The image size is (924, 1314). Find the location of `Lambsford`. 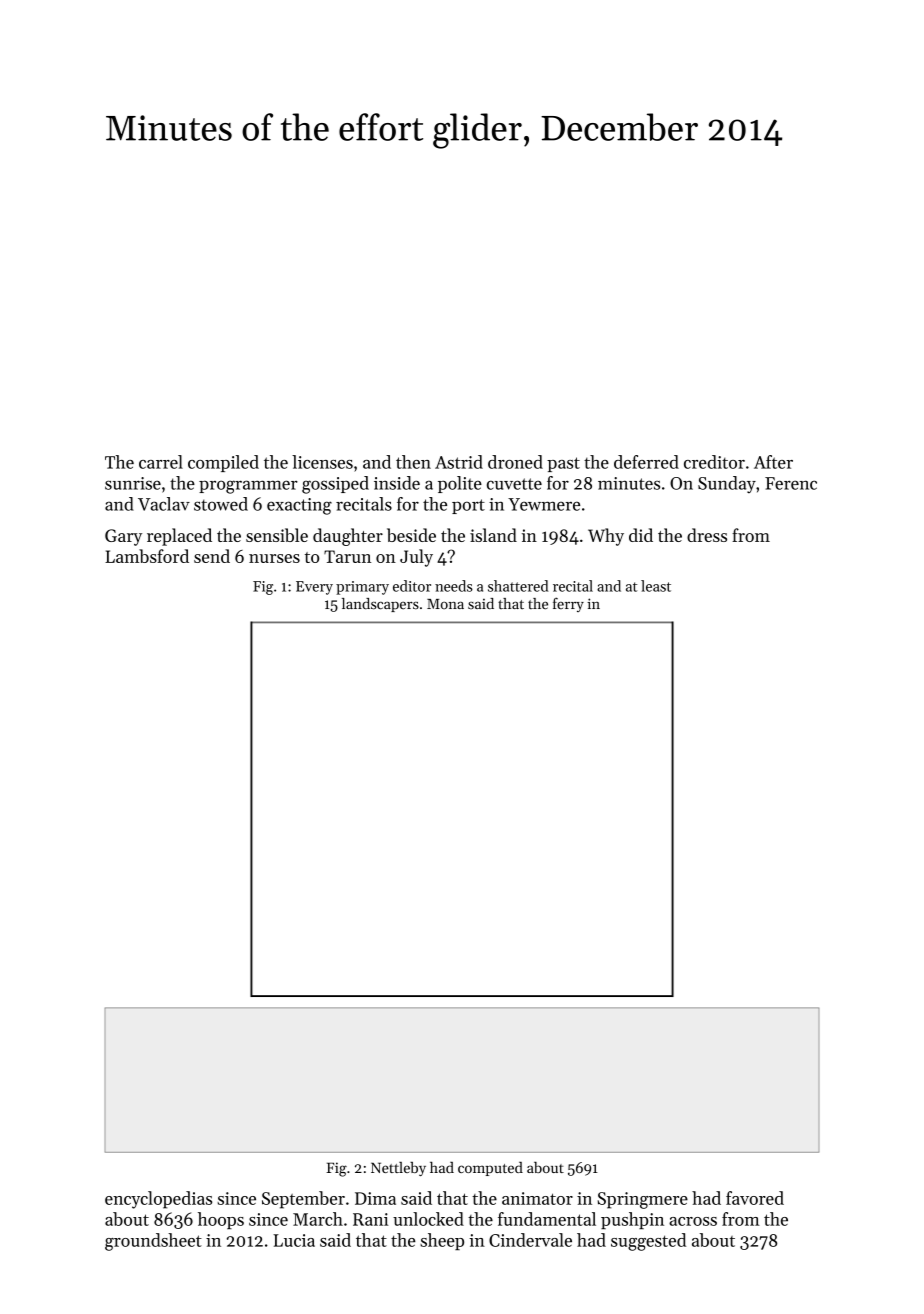

Lambsford is located at coordinates (147, 556).
